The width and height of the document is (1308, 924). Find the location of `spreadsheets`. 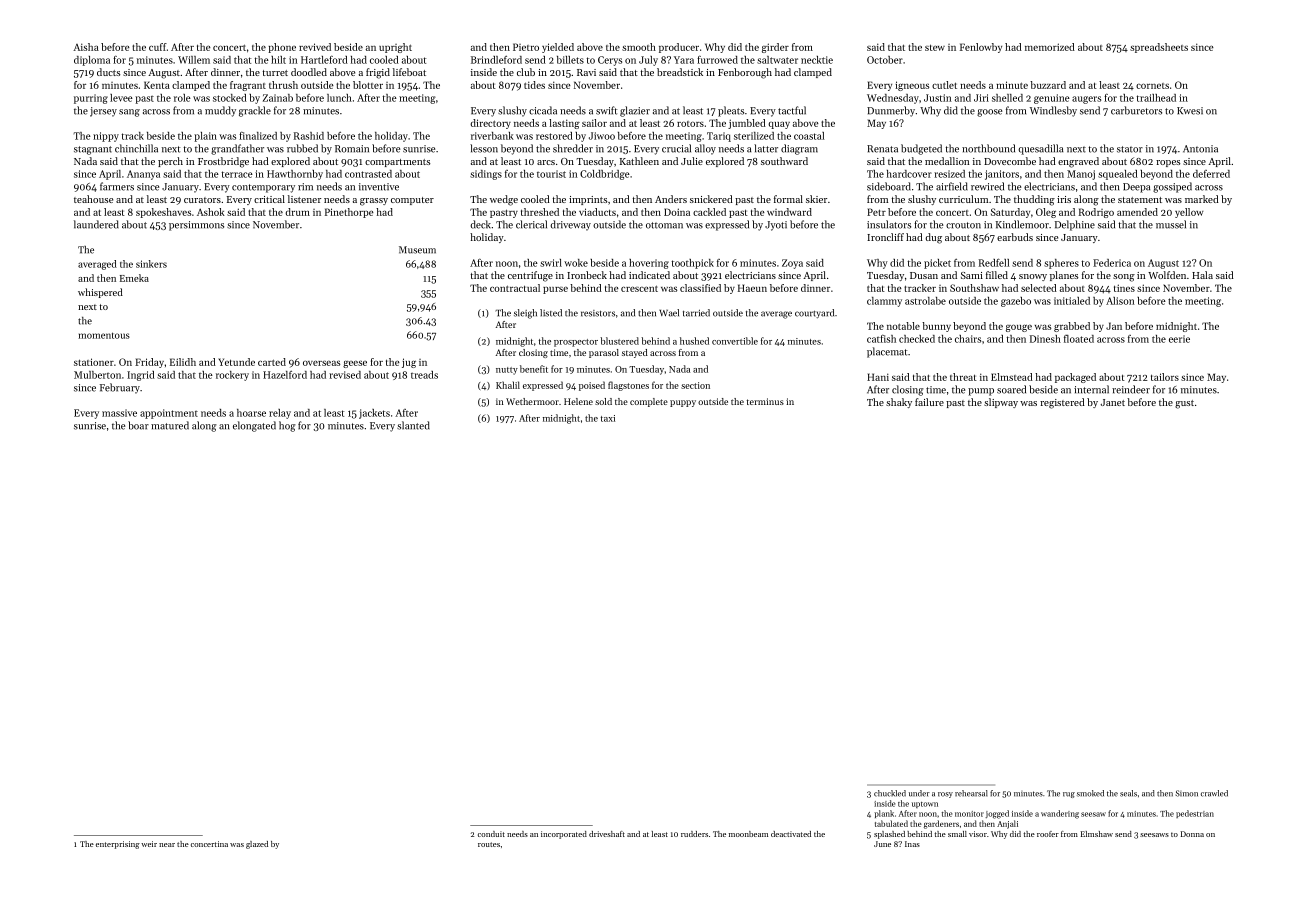

spreadsheets is located at coordinates (1159, 48).
